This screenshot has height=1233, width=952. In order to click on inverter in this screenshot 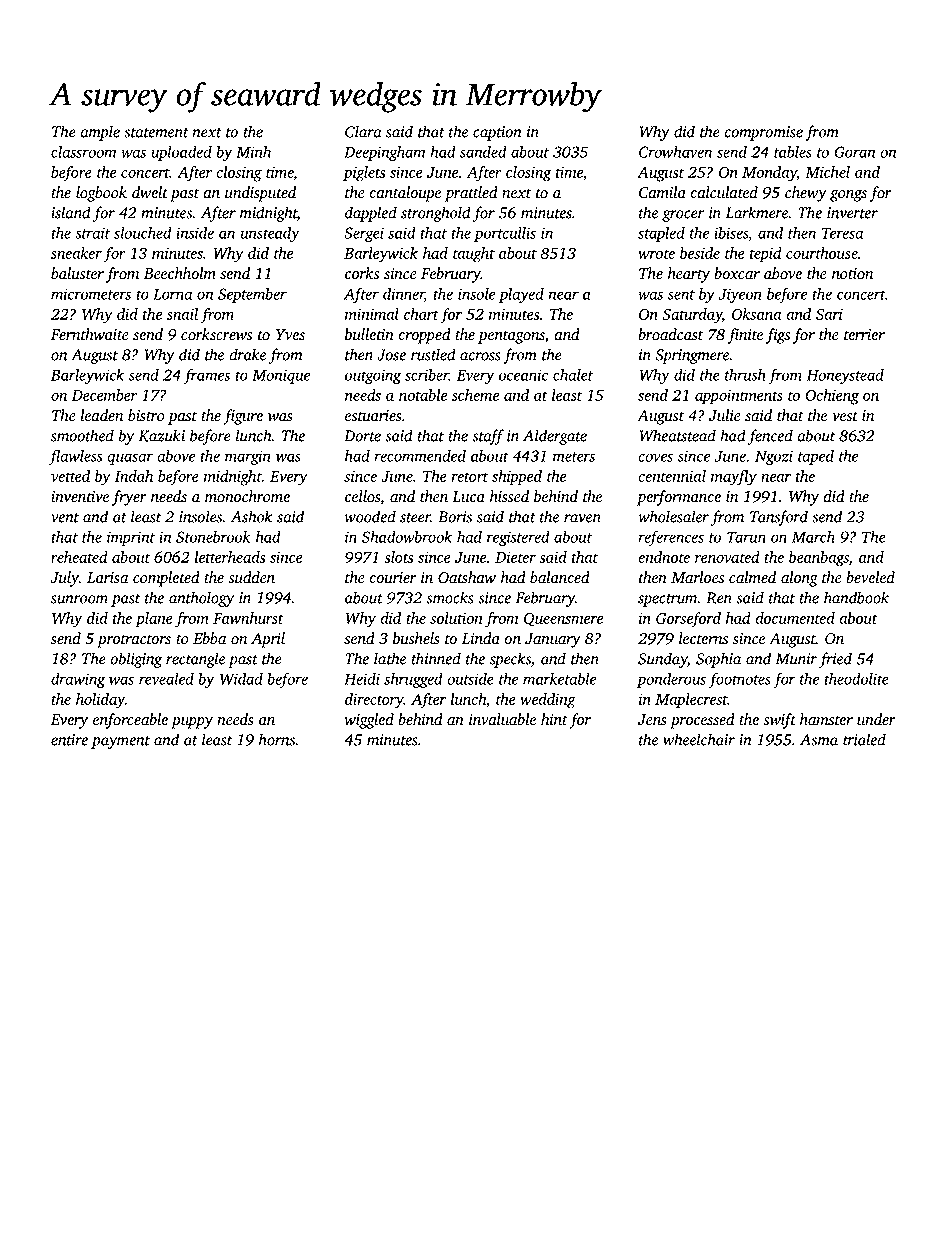, I will do `click(852, 213)`.
